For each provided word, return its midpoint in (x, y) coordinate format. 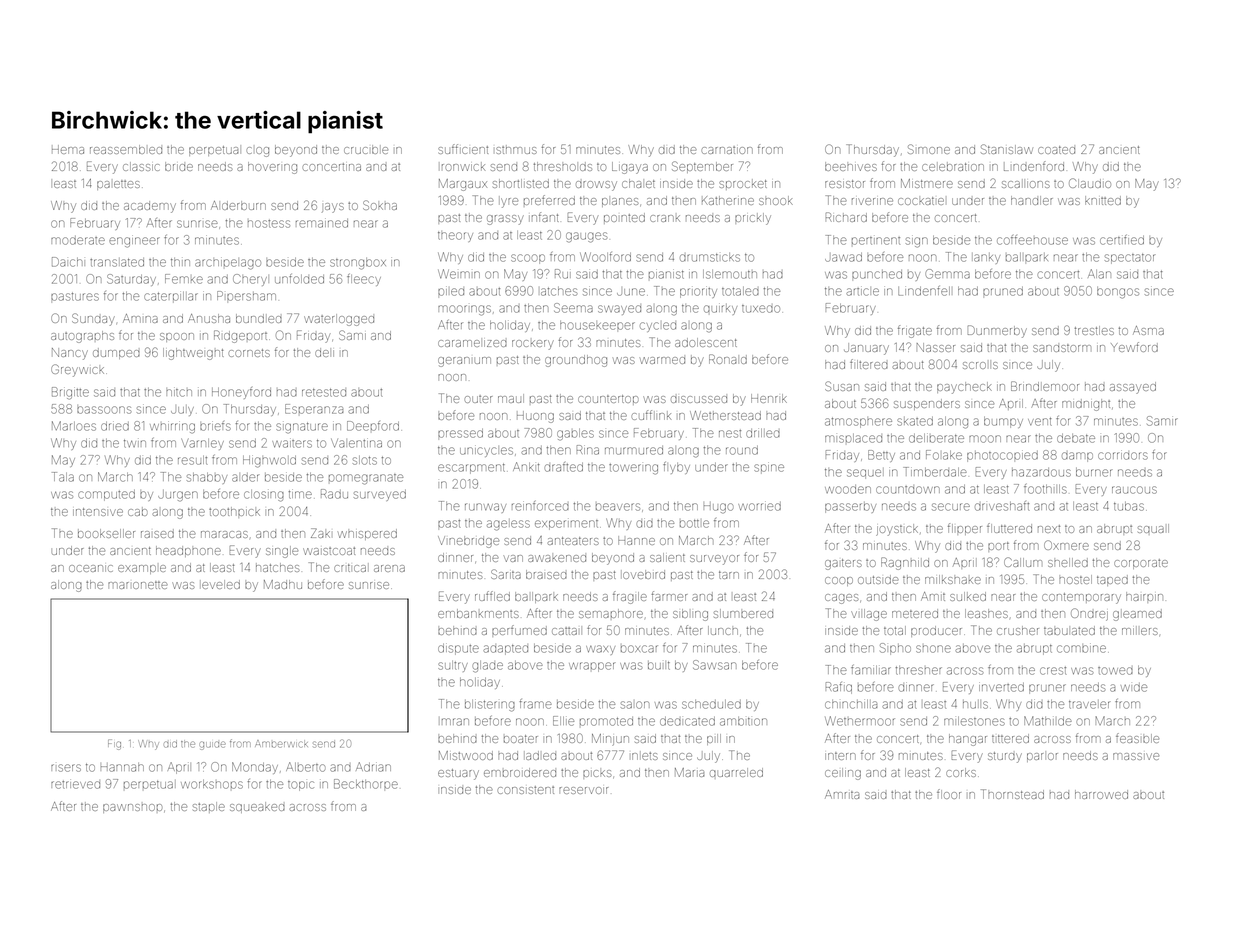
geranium (464, 362)
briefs (215, 426)
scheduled (711, 704)
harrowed (1101, 794)
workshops (212, 784)
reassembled (126, 149)
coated (1056, 150)
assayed (1133, 388)
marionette (138, 585)
